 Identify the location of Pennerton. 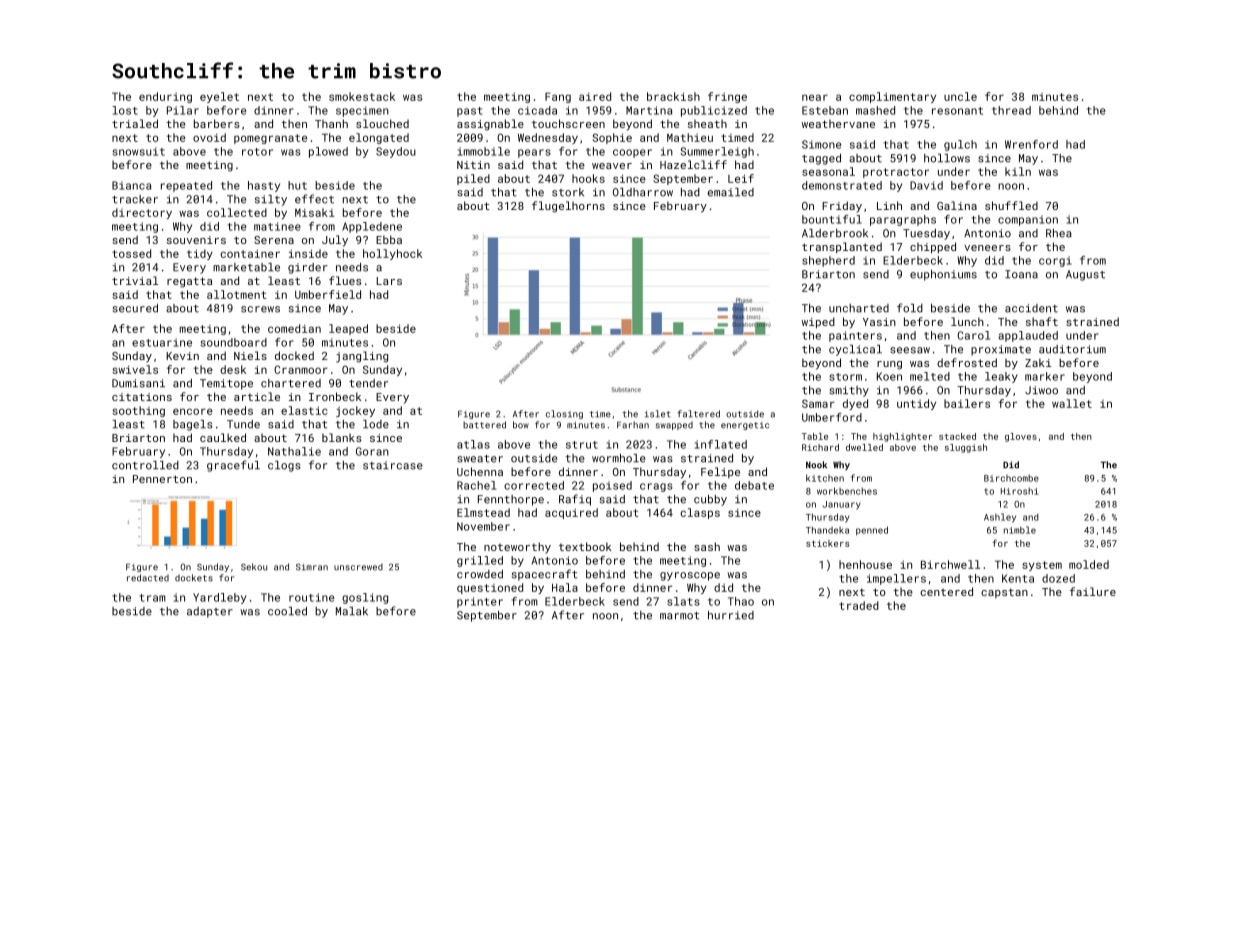
(162, 479).
